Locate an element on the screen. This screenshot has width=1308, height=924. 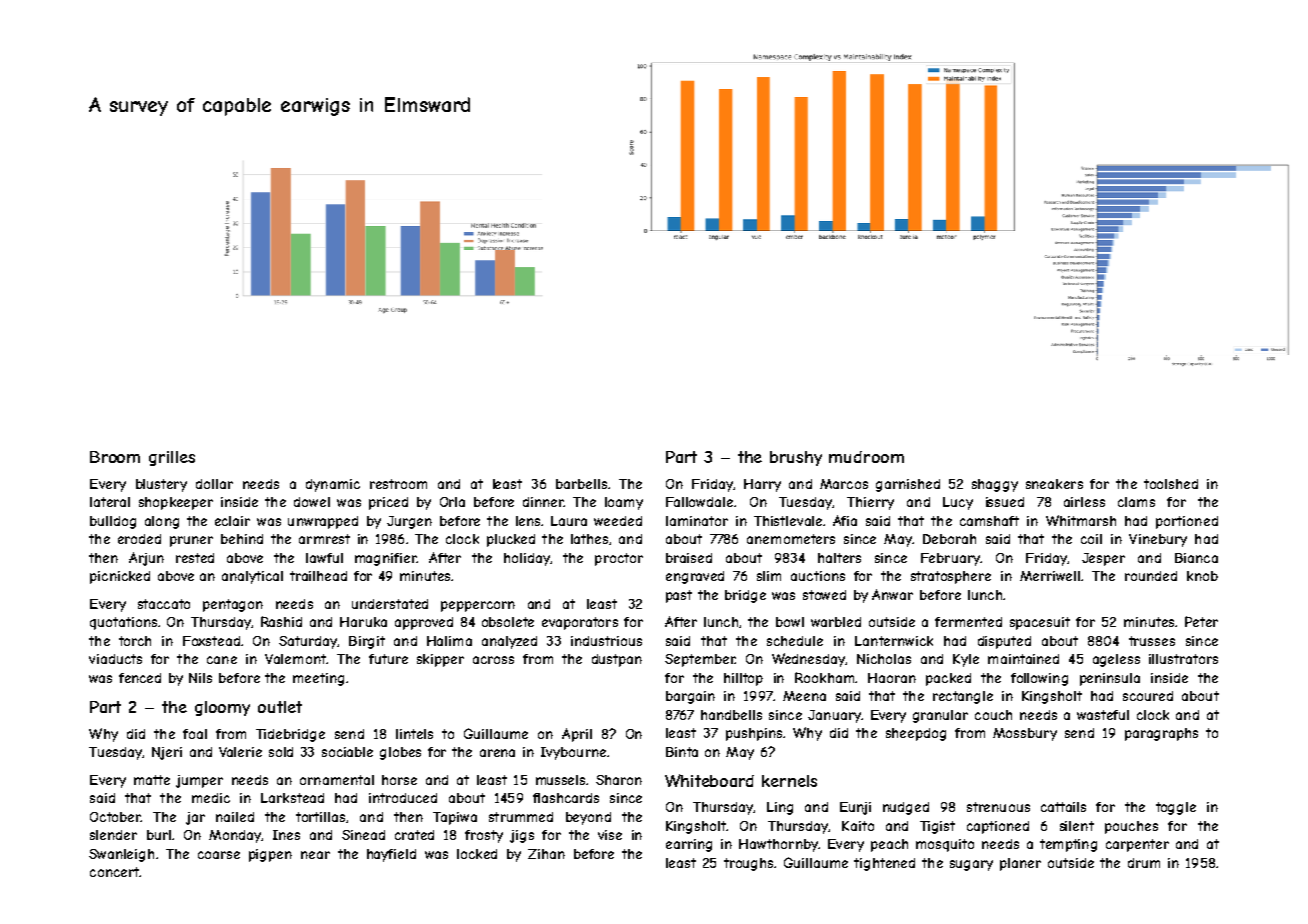
mudroom is located at coordinates (866, 457).
